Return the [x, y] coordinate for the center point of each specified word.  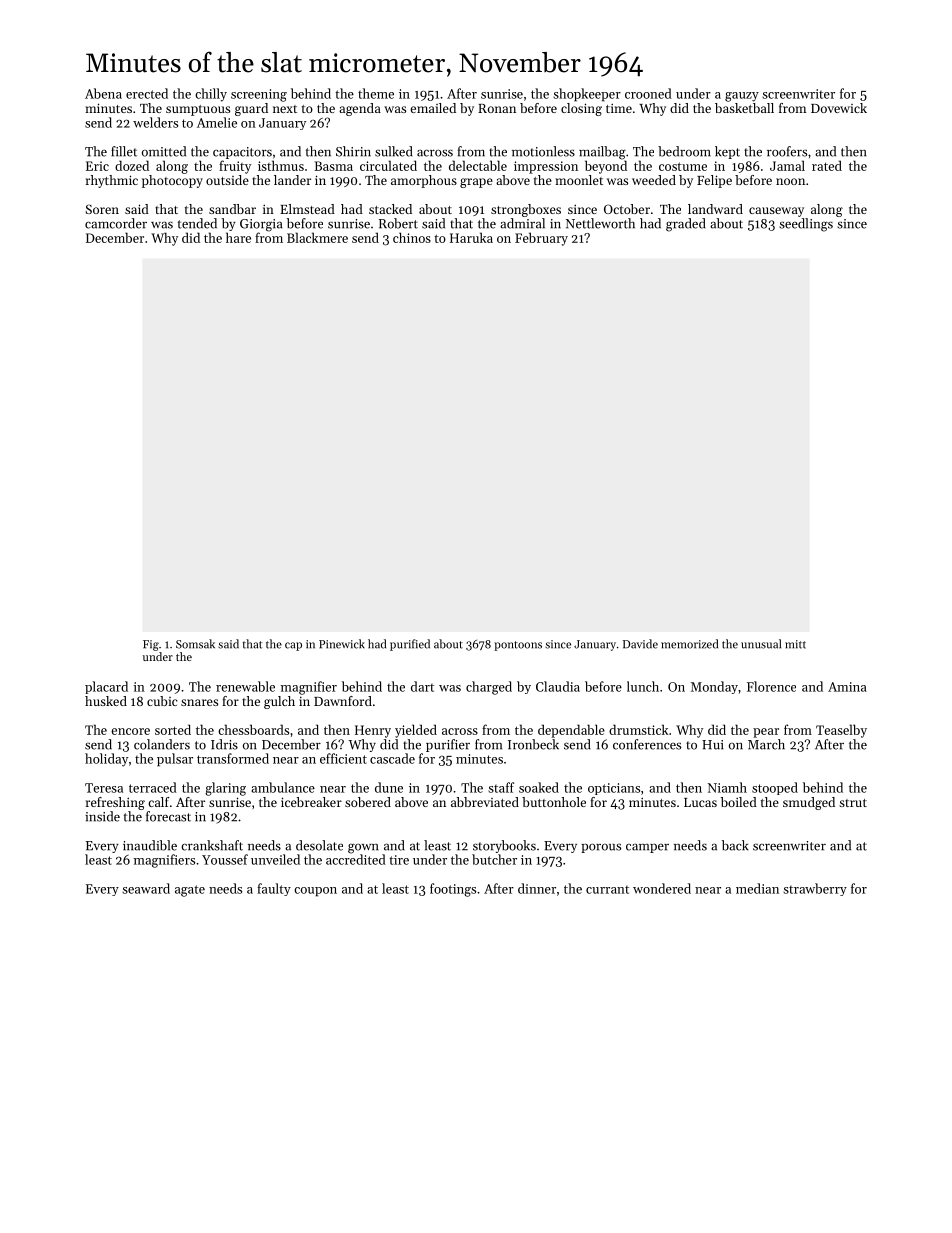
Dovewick [839, 108]
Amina [847, 687]
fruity [235, 167]
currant [607, 890]
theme [376, 93]
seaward [146, 888]
